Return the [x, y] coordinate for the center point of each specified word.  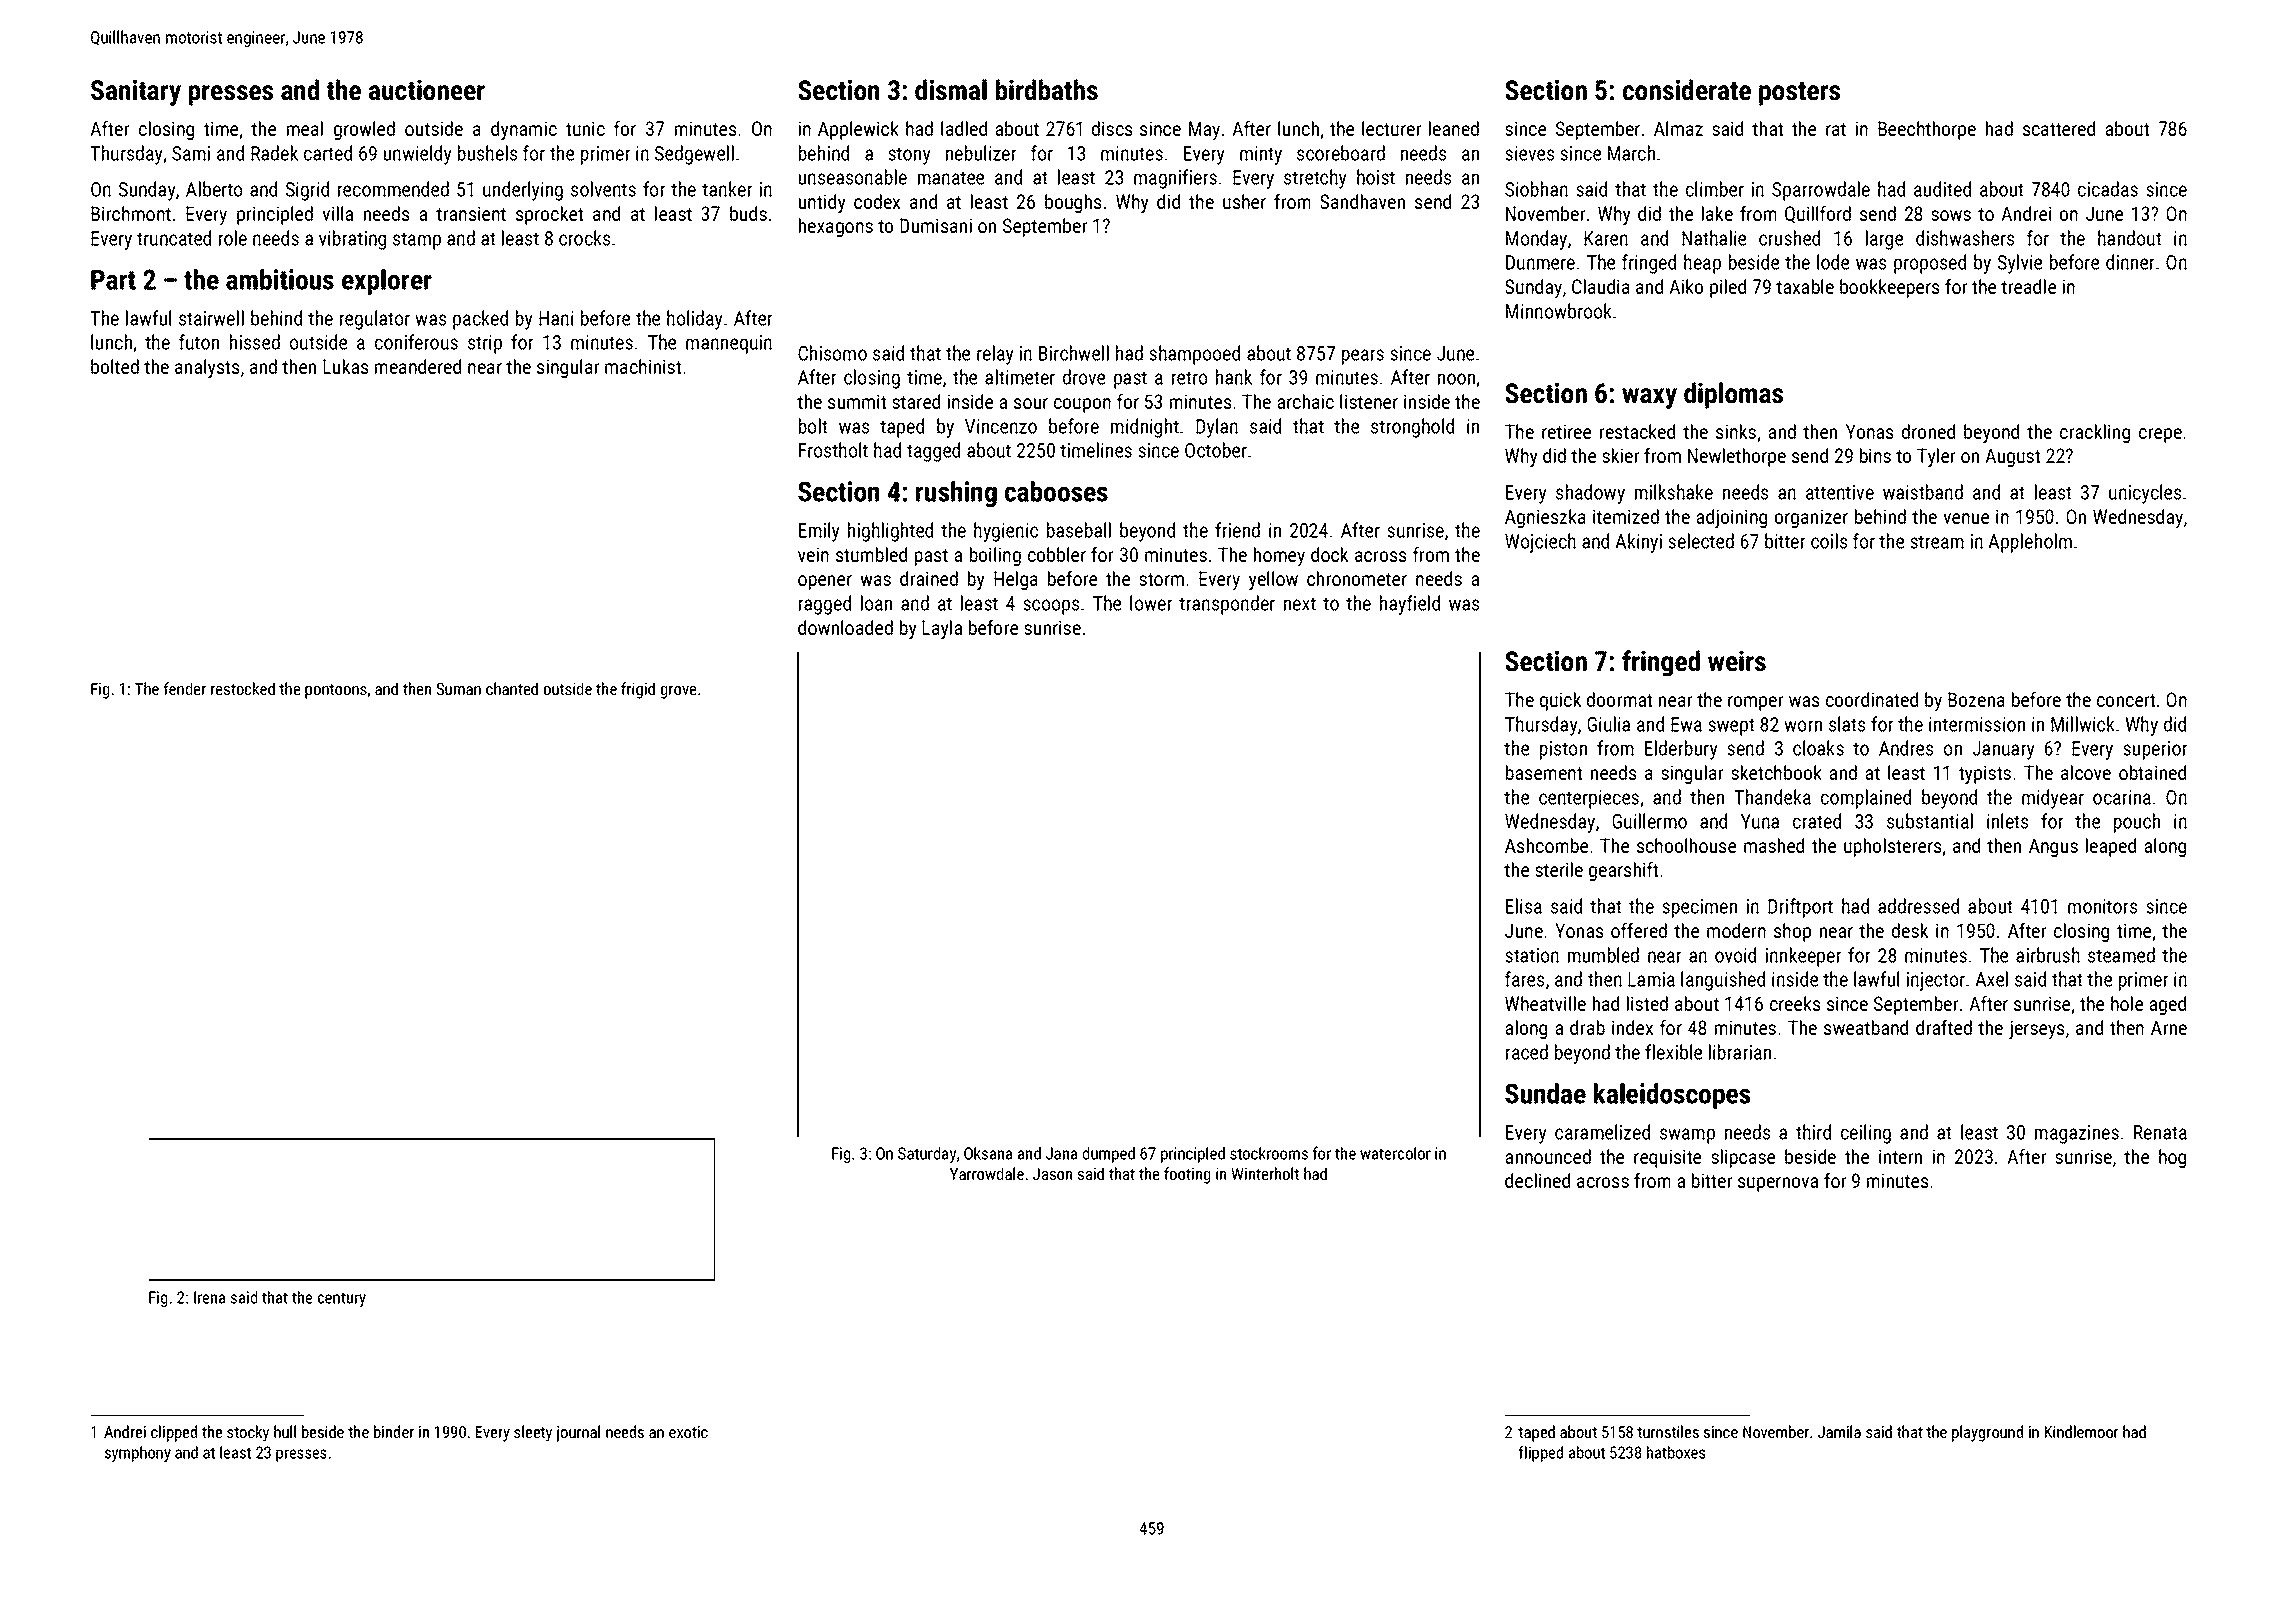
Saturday [927, 1155]
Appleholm [2030, 543]
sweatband [1866, 1027]
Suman [458, 689]
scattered [2059, 128]
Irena [209, 1297]
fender [185, 688]
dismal [951, 90]
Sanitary [136, 92]
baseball [1079, 530]
